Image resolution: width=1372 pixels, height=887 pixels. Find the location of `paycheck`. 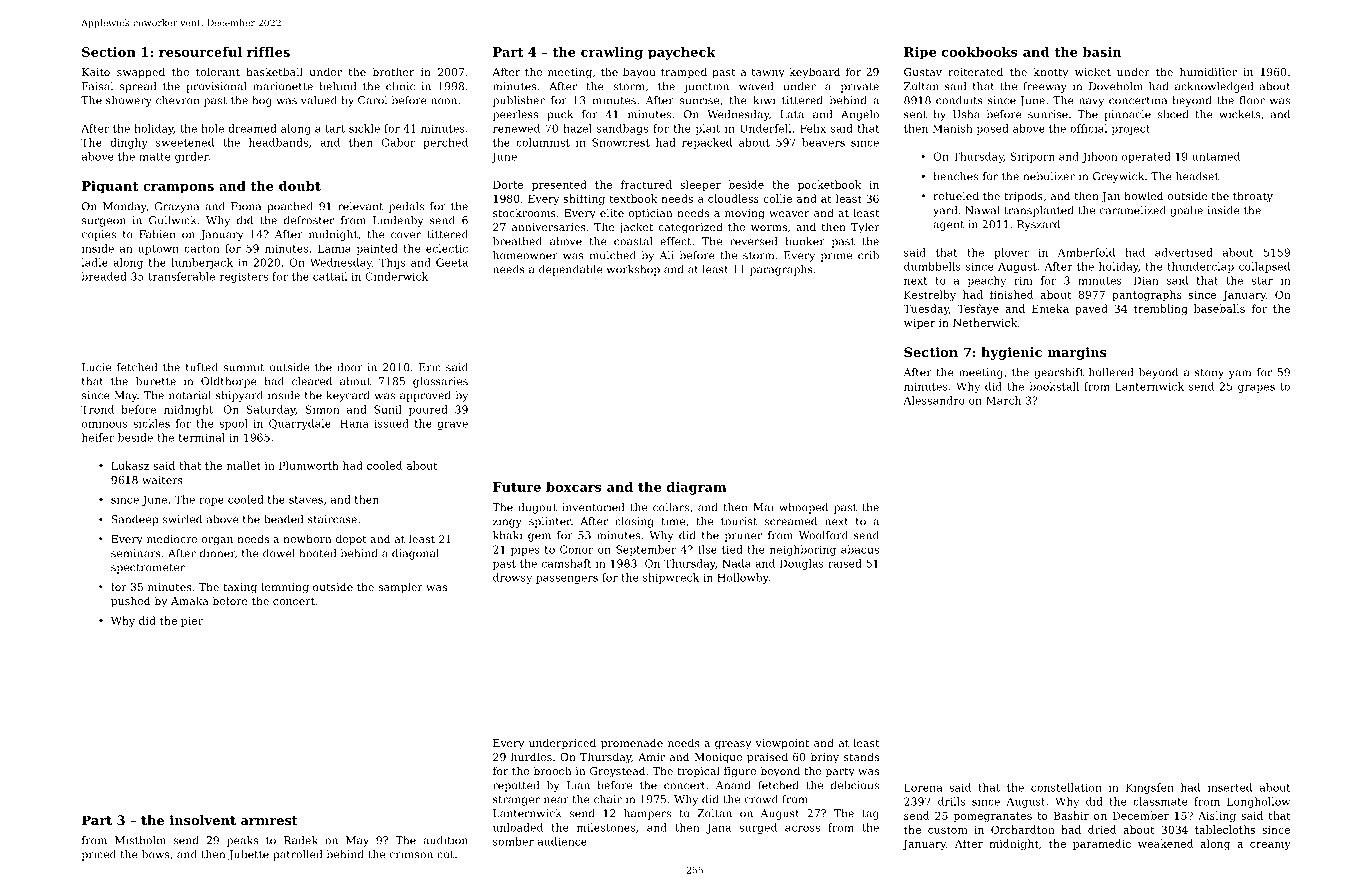

paycheck is located at coordinates (682, 53).
